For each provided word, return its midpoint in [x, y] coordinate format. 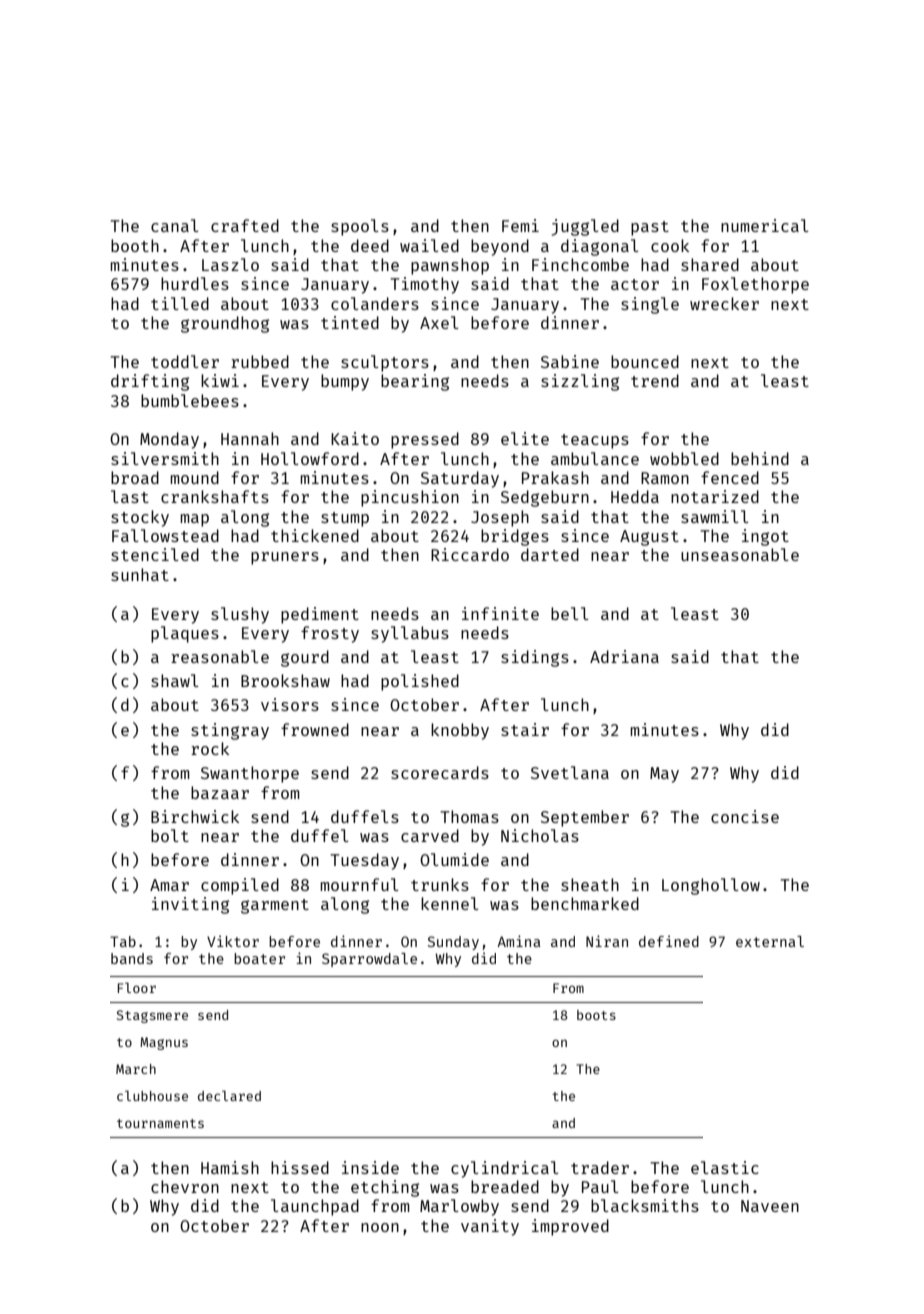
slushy [240, 615]
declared [229, 1095]
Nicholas [540, 835]
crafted [245, 225]
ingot [765, 537]
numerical [765, 225]
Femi [520, 225]
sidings [535, 658]
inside [370, 1167]
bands [132, 958]
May [664, 775]
